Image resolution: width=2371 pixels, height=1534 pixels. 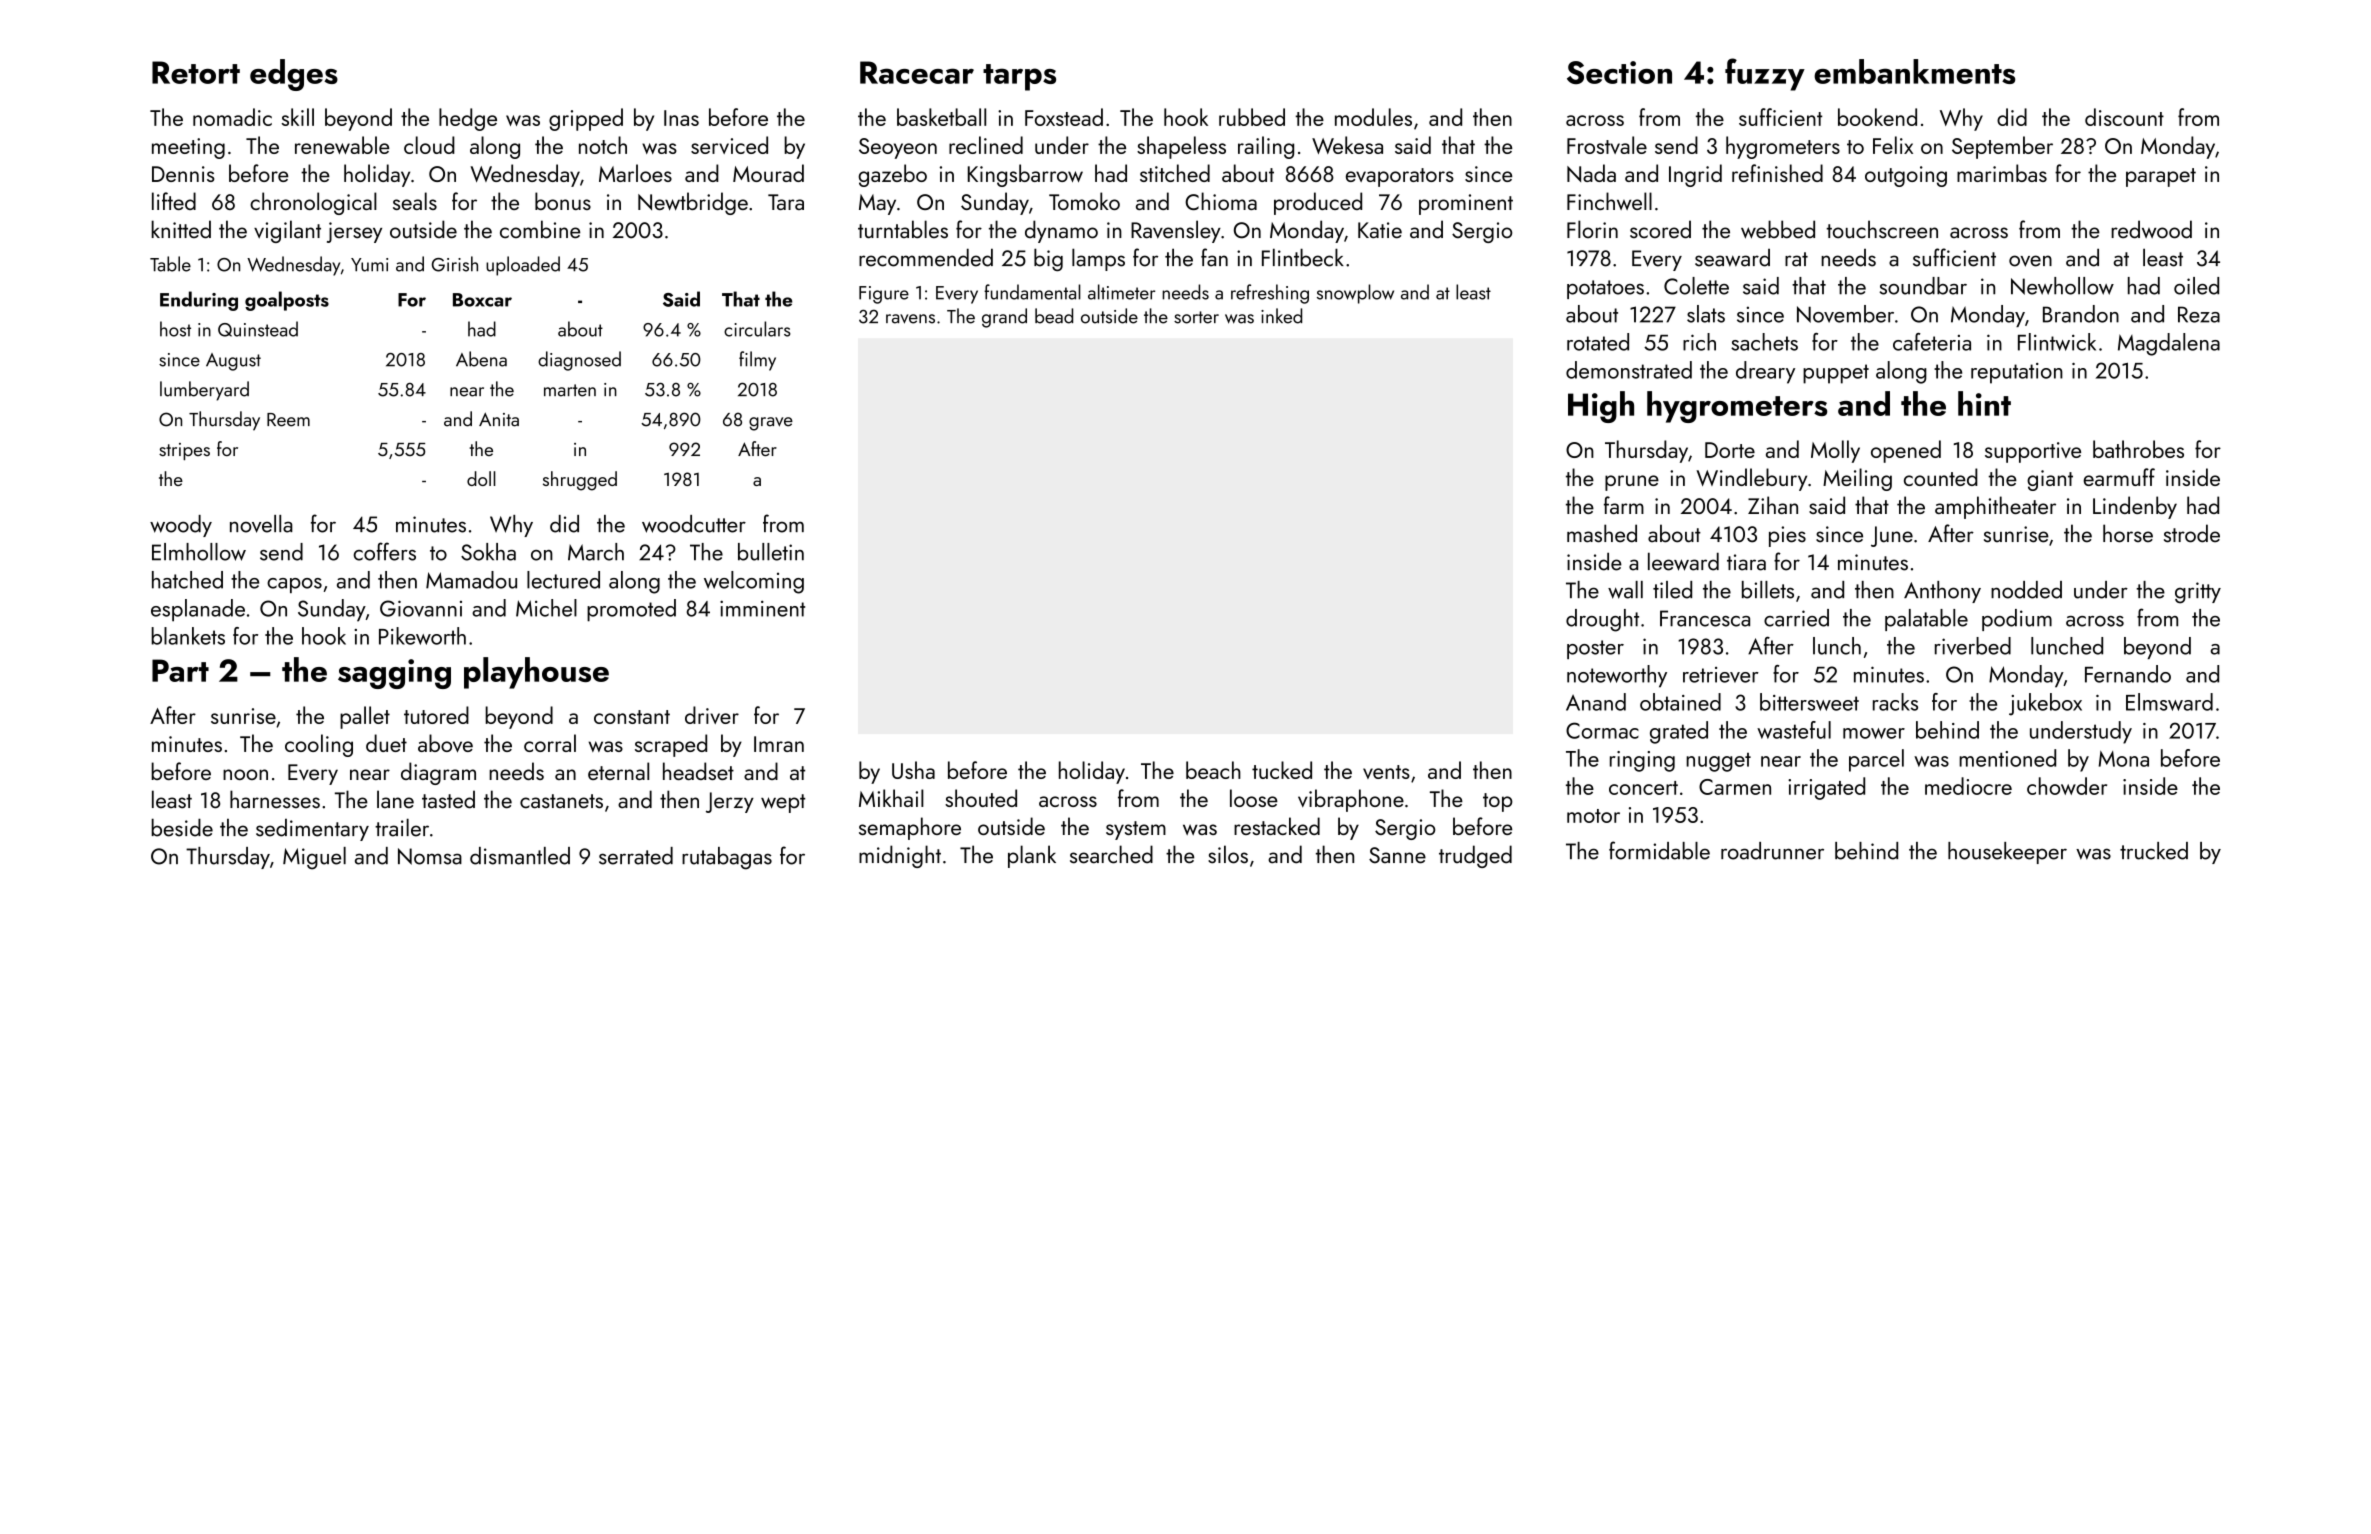 I want to click on Section, so click(x=1619, y=72).
